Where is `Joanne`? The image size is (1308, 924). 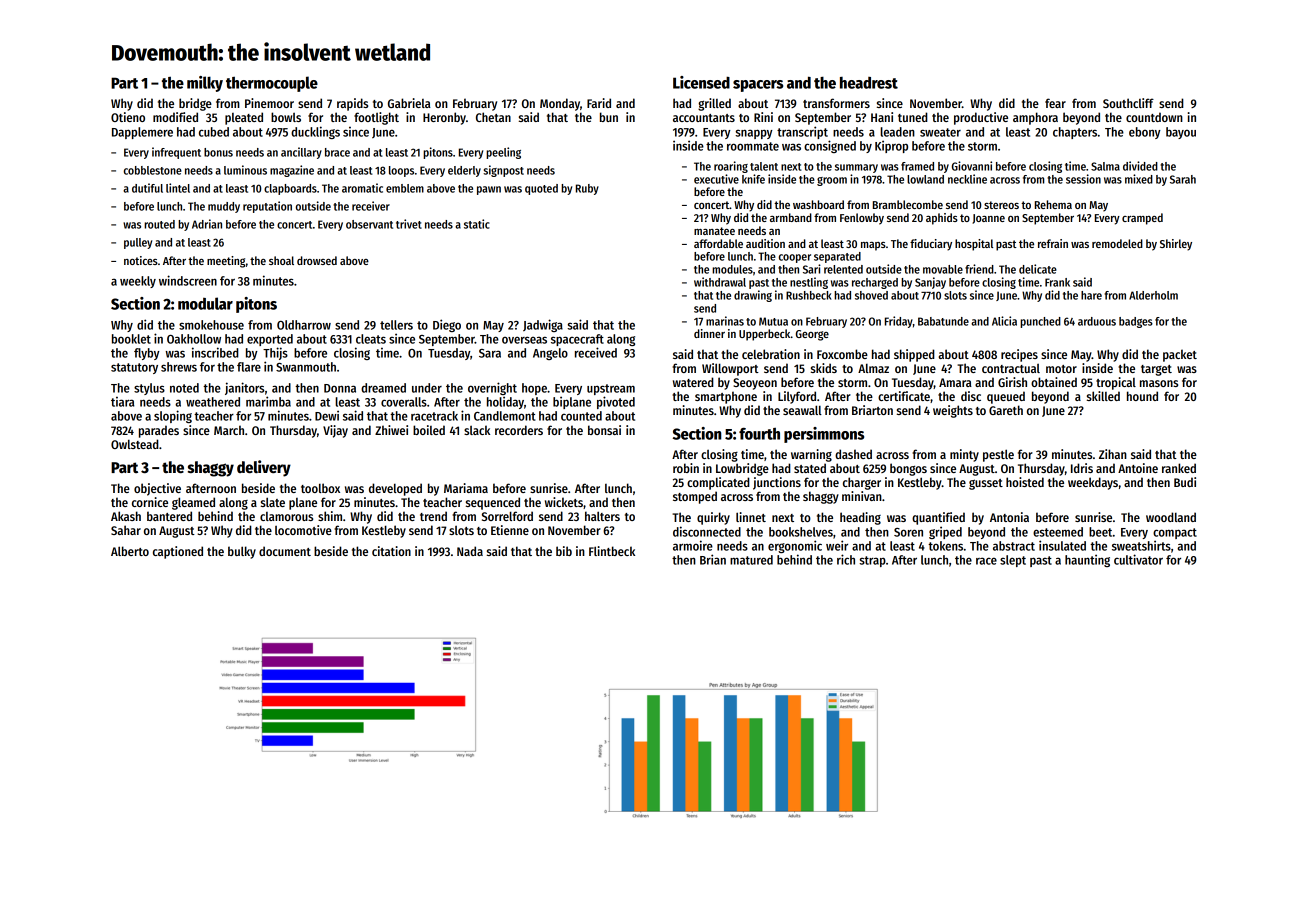
Joanne is located at coordinates (988, 219).
